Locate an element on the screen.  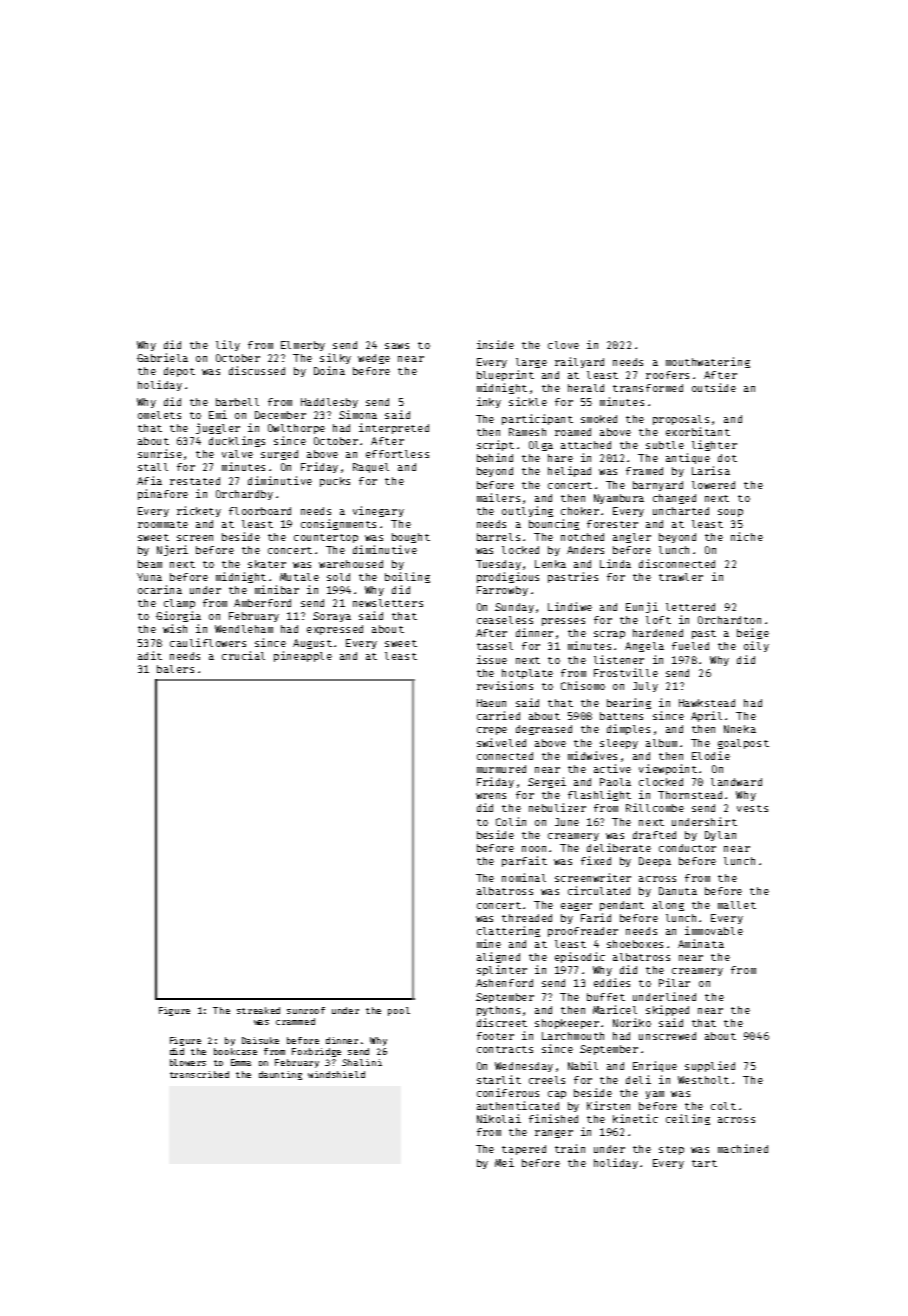
streaked is located at coordinates (258, 1010).
